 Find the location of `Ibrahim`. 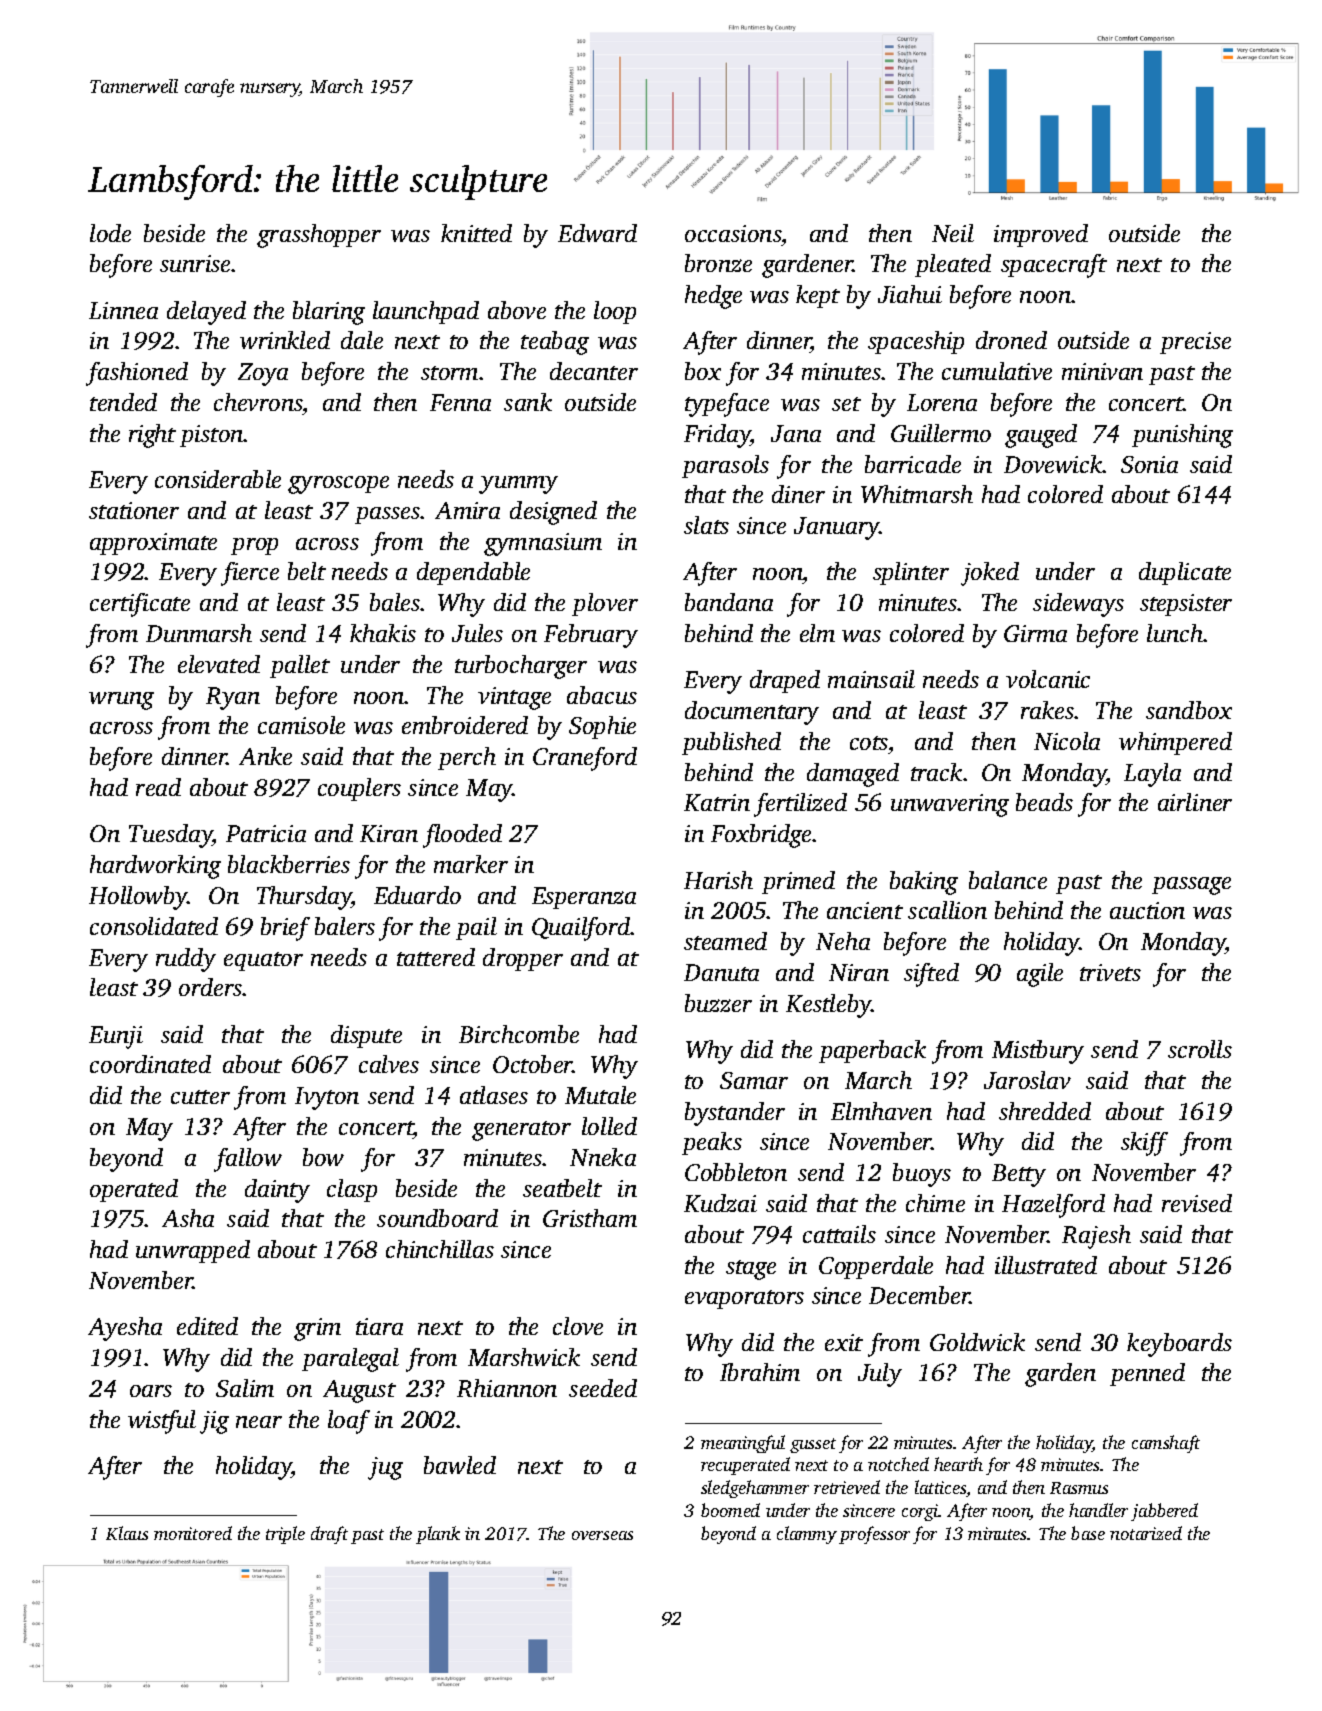

Ibrahim is located at coordinates (760, 1372).
